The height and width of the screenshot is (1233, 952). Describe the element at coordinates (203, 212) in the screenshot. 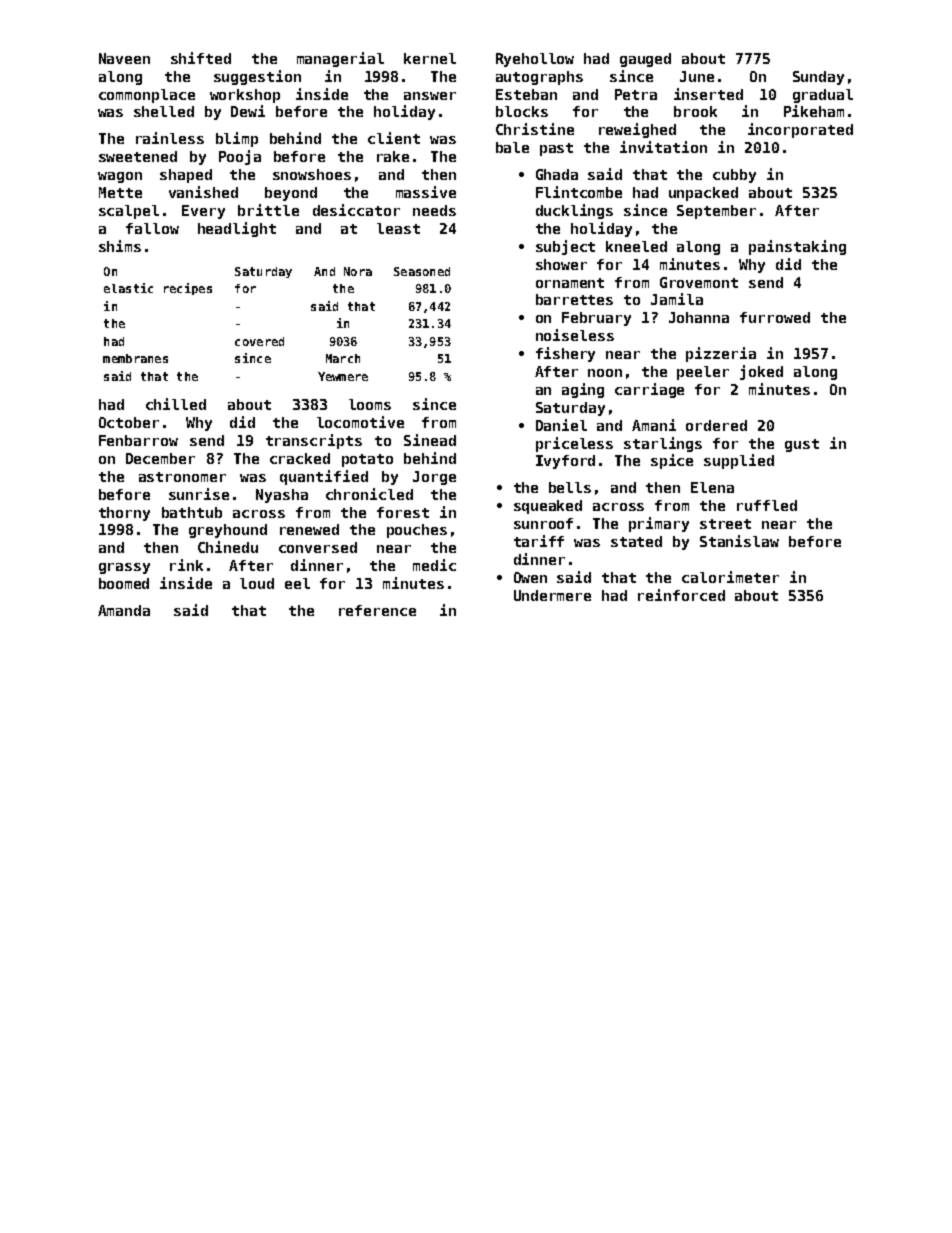

I see `Every` at that location.
